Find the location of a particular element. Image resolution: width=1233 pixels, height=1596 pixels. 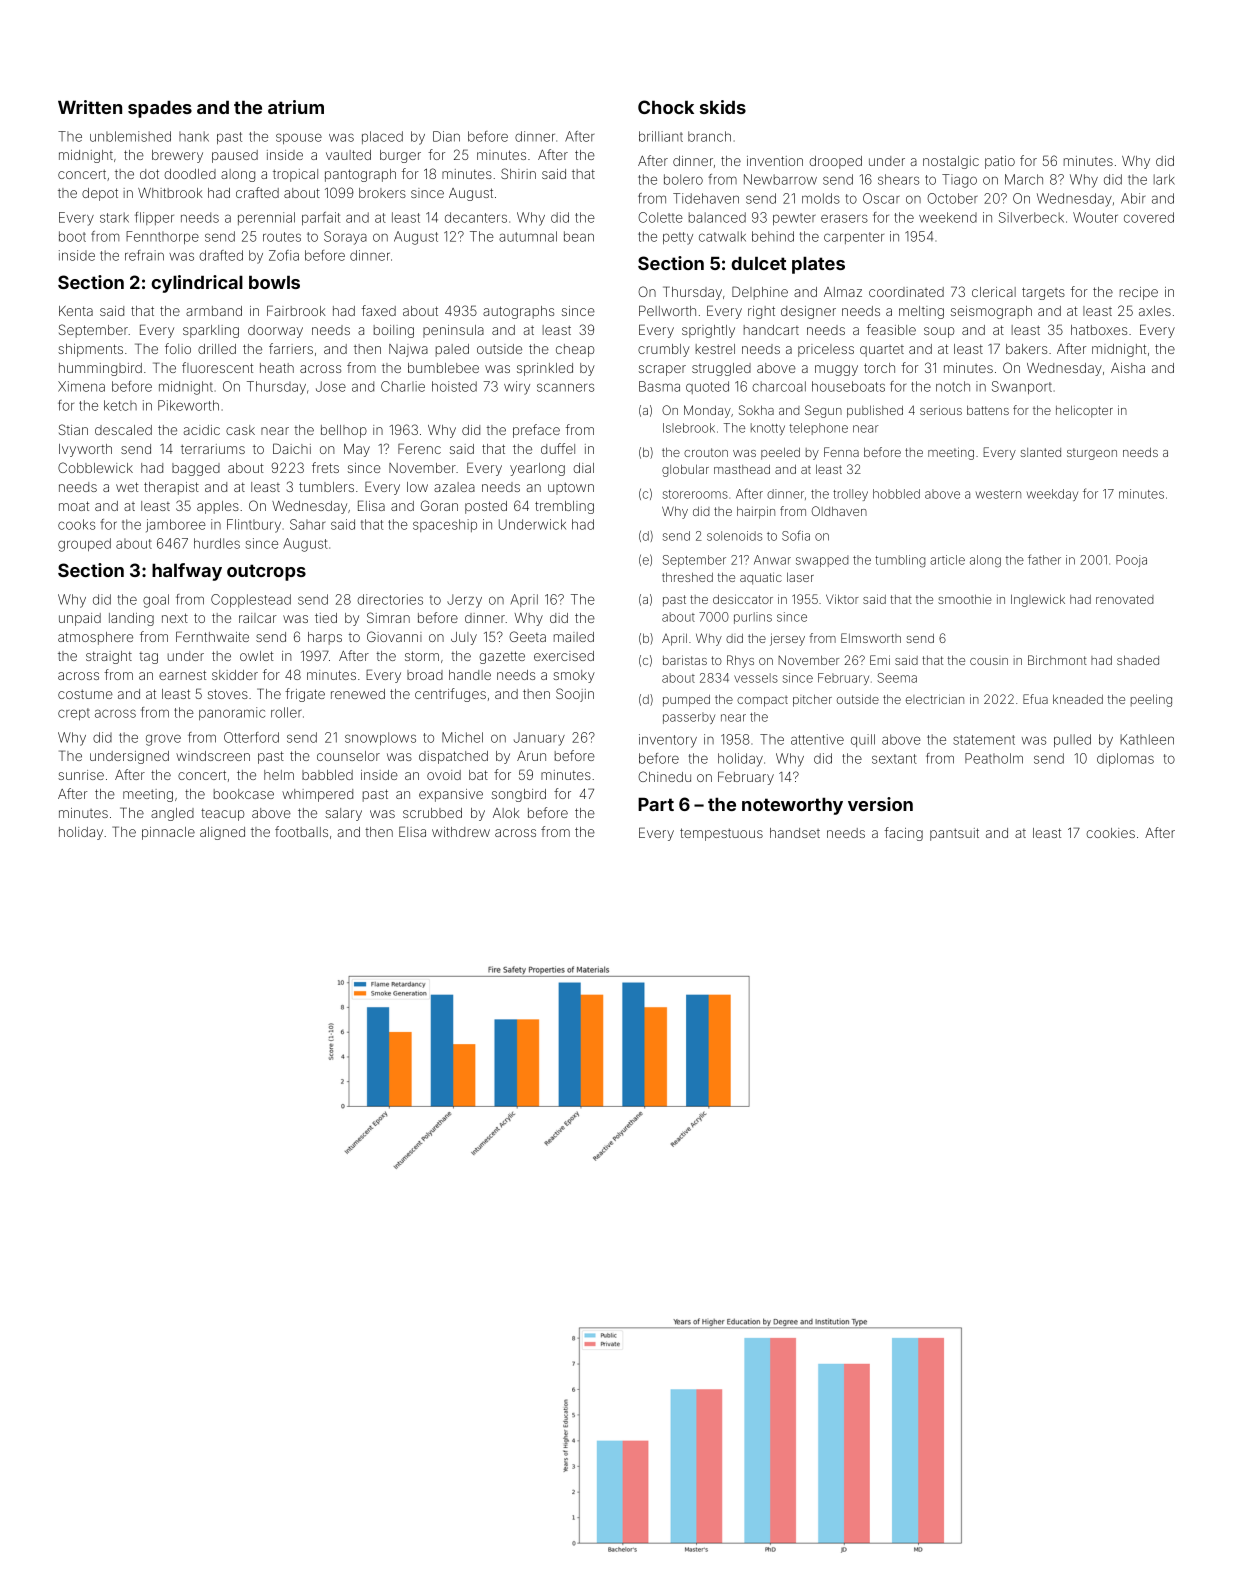

Elmsworth is located at coordinates (871, 638).
